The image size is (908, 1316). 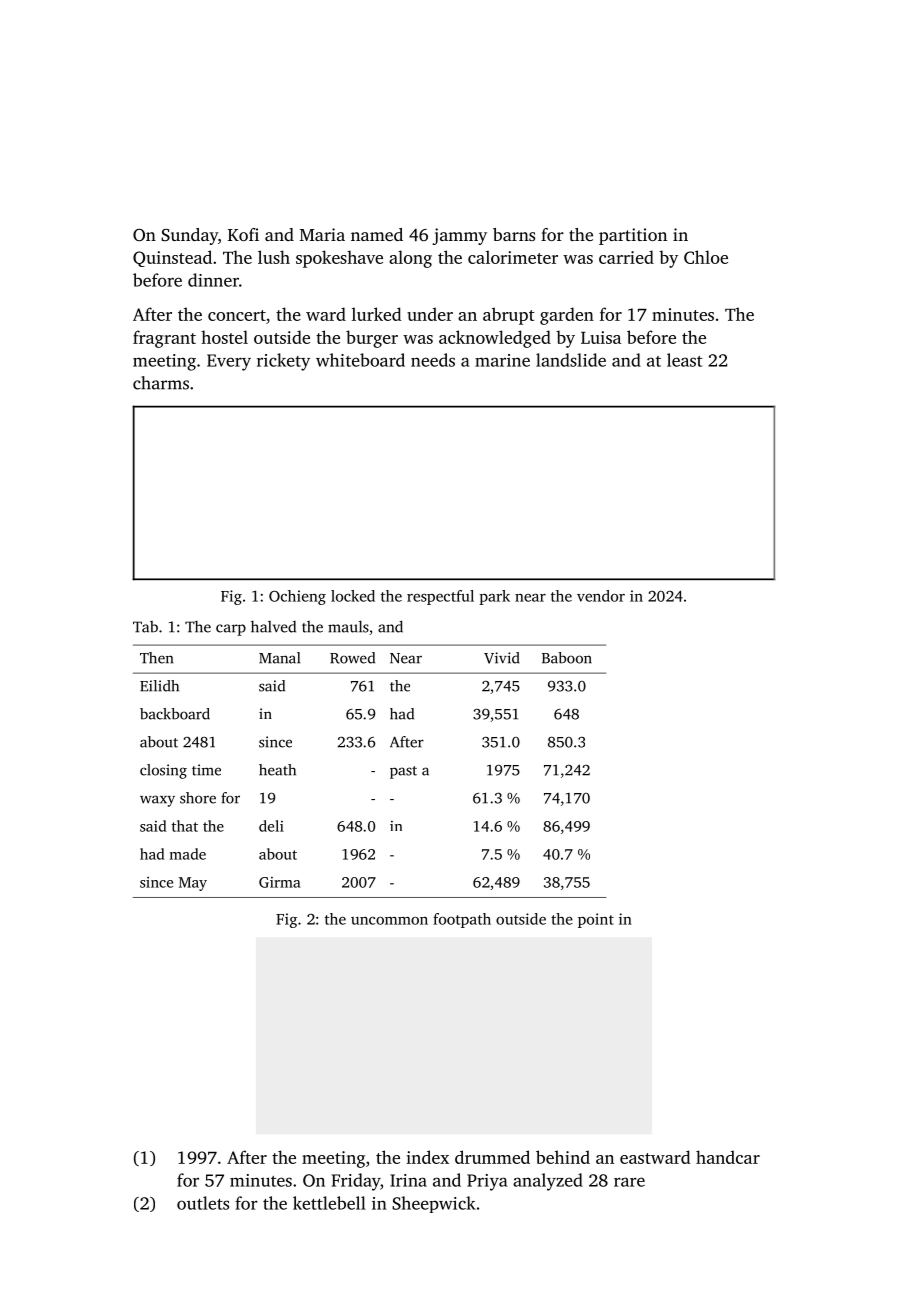 What do you see at coordinates (684, 360) in the document?
I see `least` at bounding box center [684, 360].
